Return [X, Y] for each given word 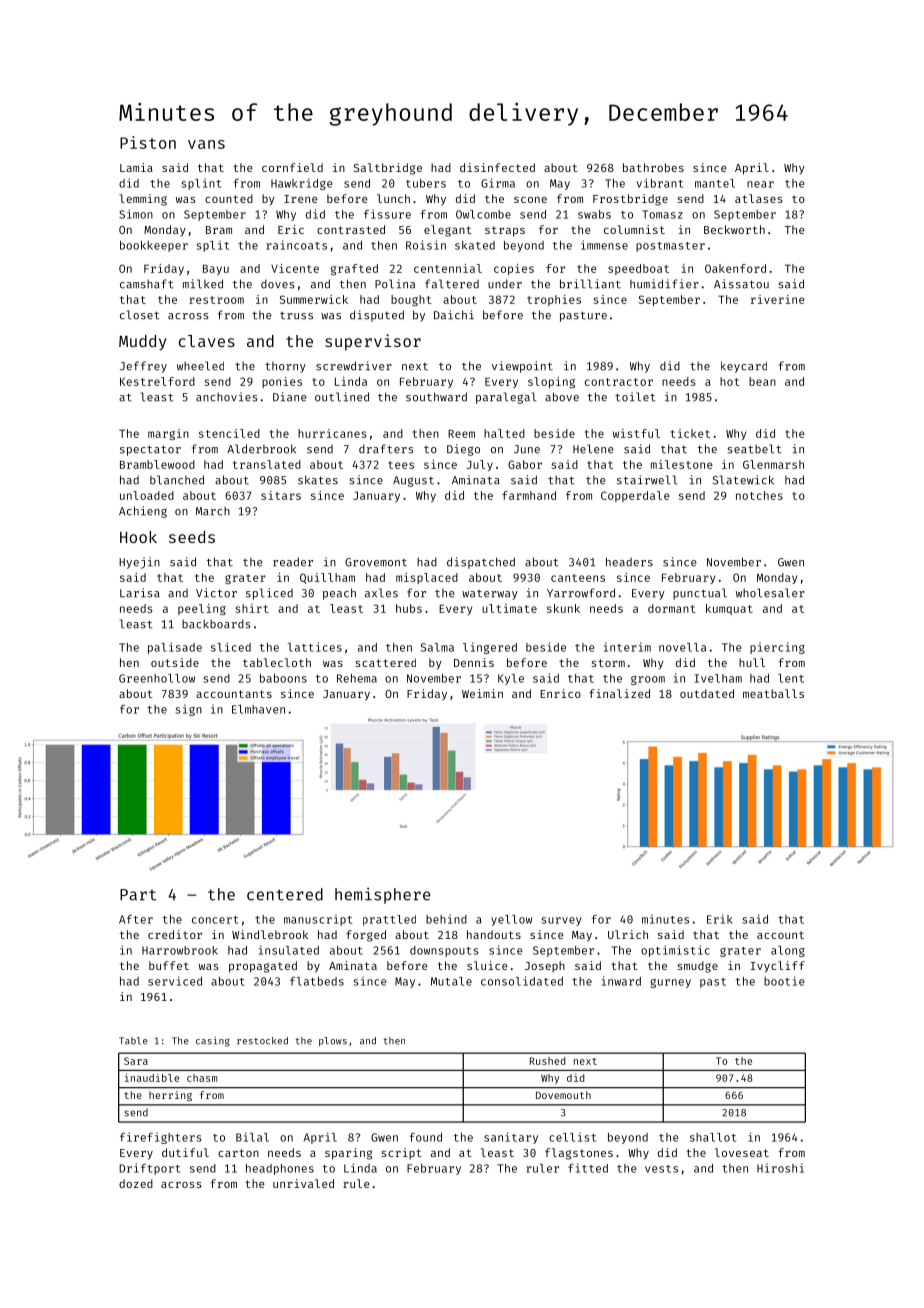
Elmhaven [258, 709]
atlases [759, 198]
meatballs [773, 693]
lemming [143, 200]
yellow [511, 920]
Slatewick [743, 480]
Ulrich [628, 934]
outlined [342, 397]
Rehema [357, 678]
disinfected [497, 167]
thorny [285, 367]
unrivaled [303, 1183]
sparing [348, 1154]
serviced [175, 981]
